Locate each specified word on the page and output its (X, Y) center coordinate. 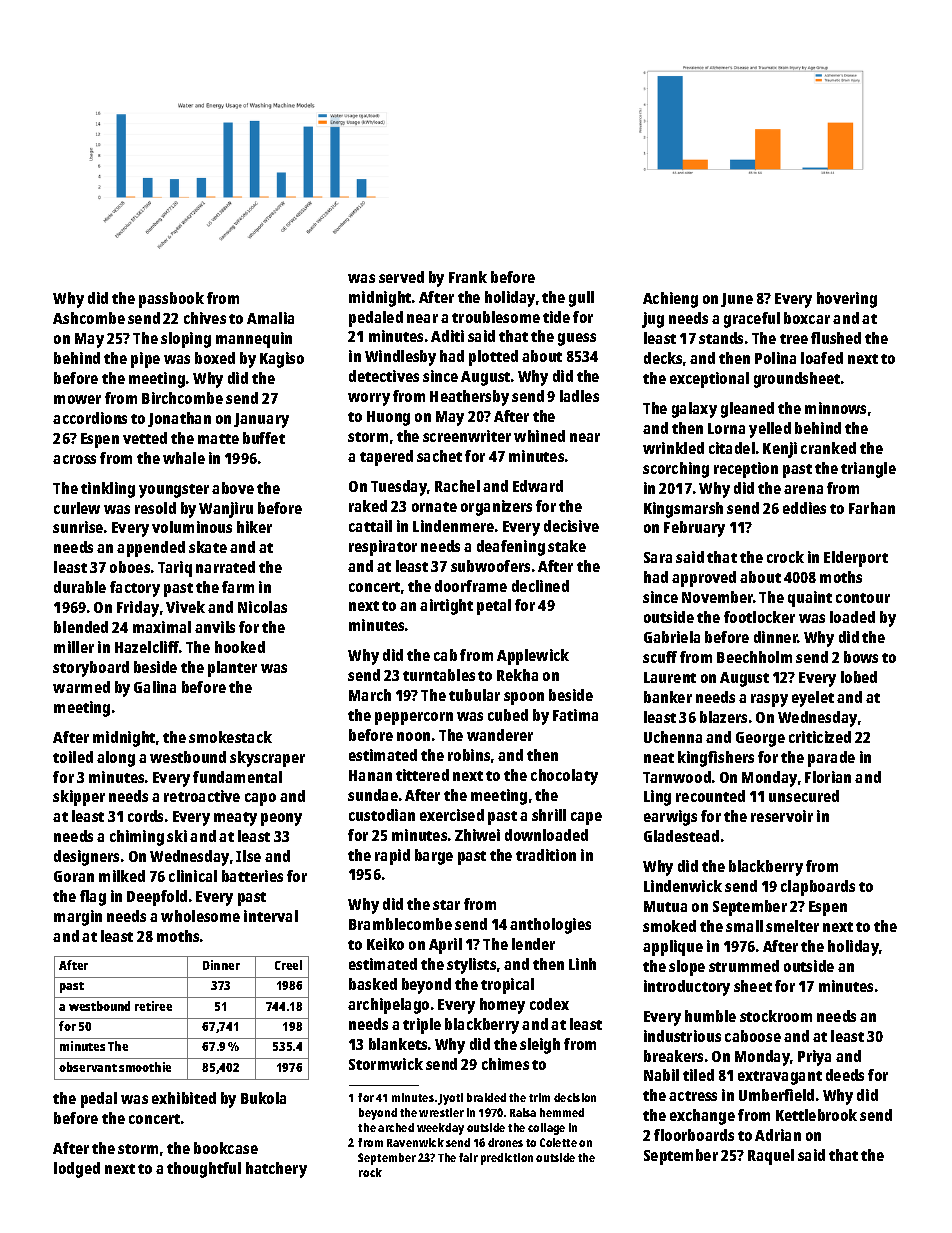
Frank (468, 277)
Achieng (670, 300)
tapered (386, 458)
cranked (828, 448)
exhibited (184, 1098)
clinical (193, 876)
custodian (382, 815)
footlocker (759, 617)
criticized (820, 737)
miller (74, 647)
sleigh (540, 1046)
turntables (439, 675)
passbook (171, 300)
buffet (264, 438)
